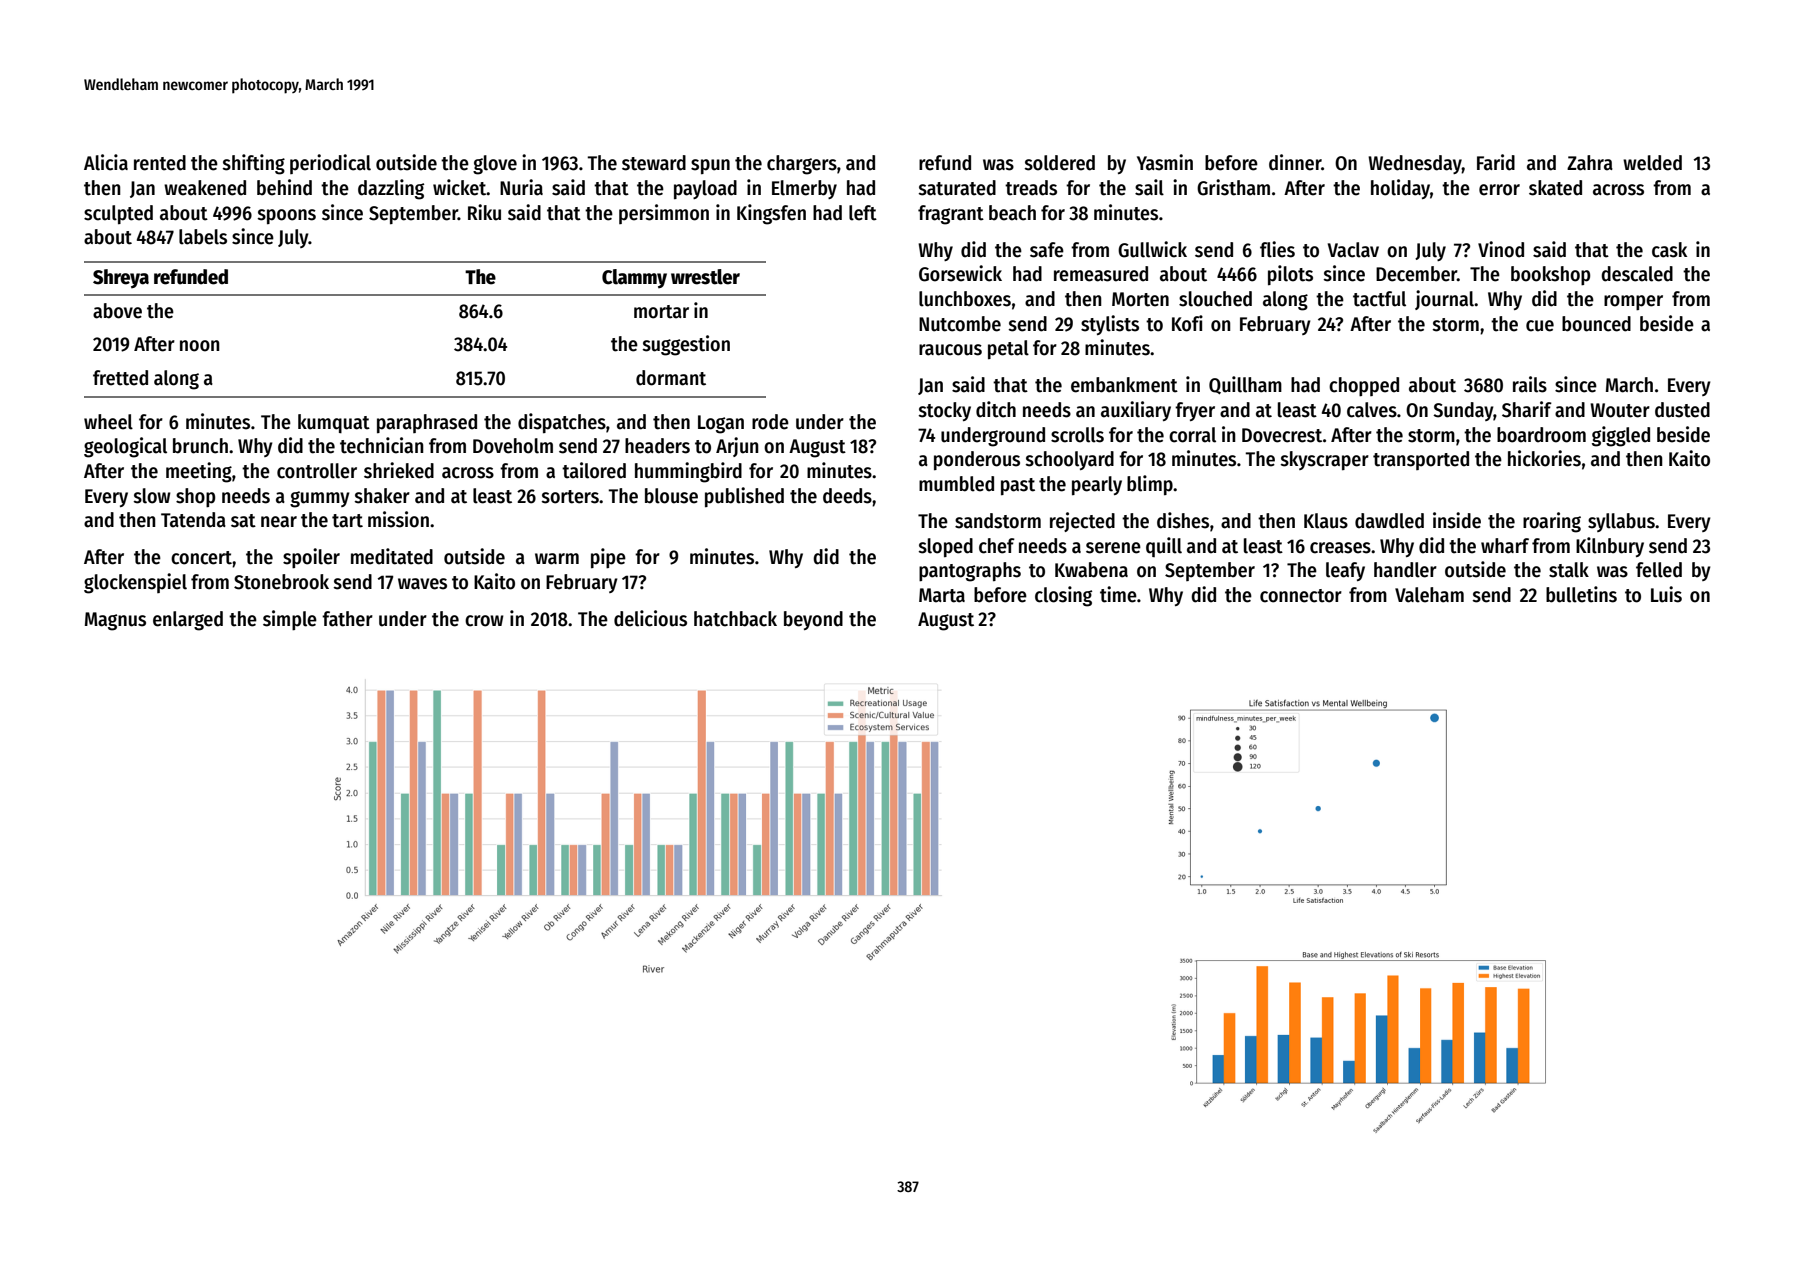  I want to click on pipe, so click(608, 558).
